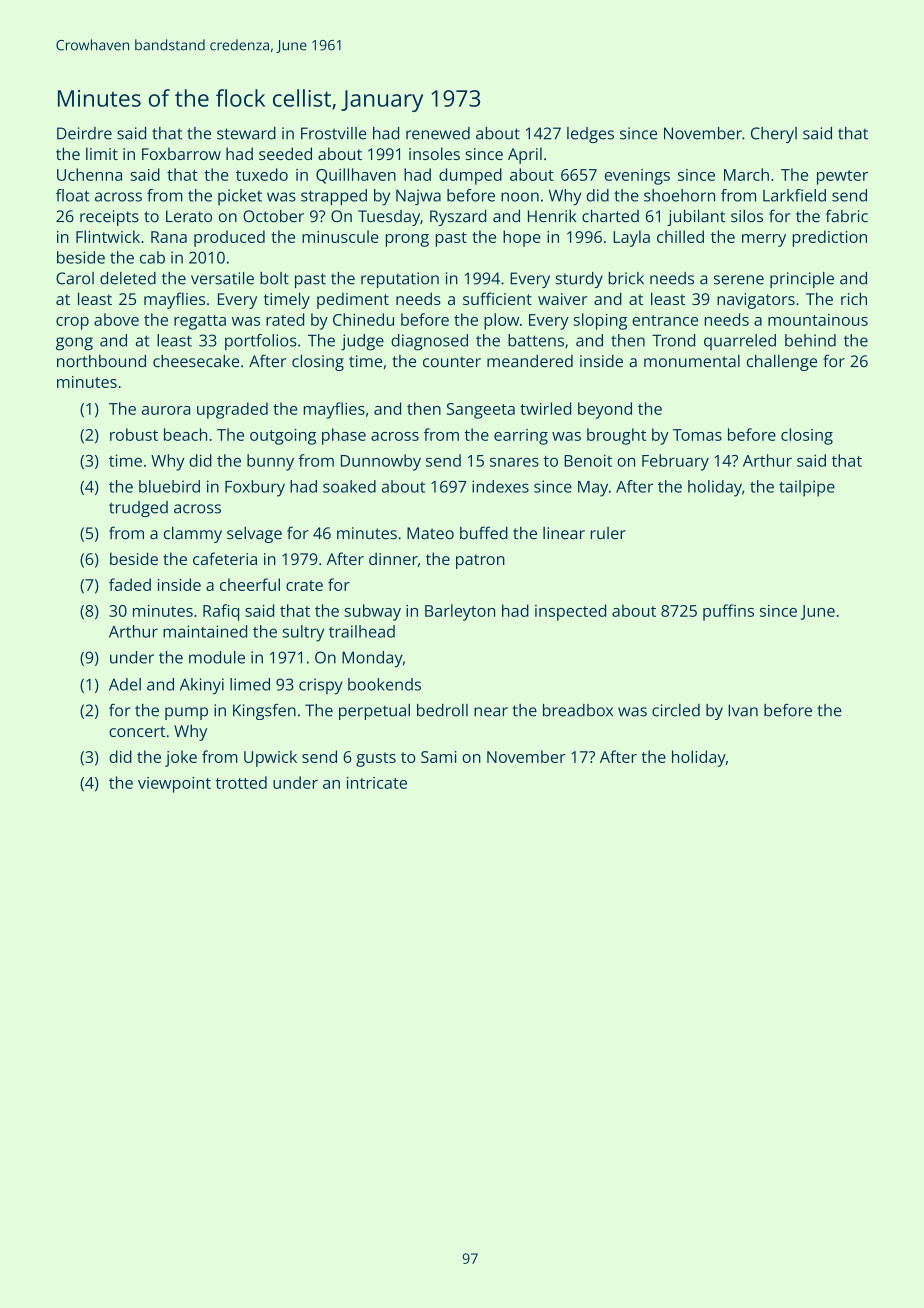  Describe the element at coordinates (349, 486) in the screenshot. I see `soaked` at that location.
